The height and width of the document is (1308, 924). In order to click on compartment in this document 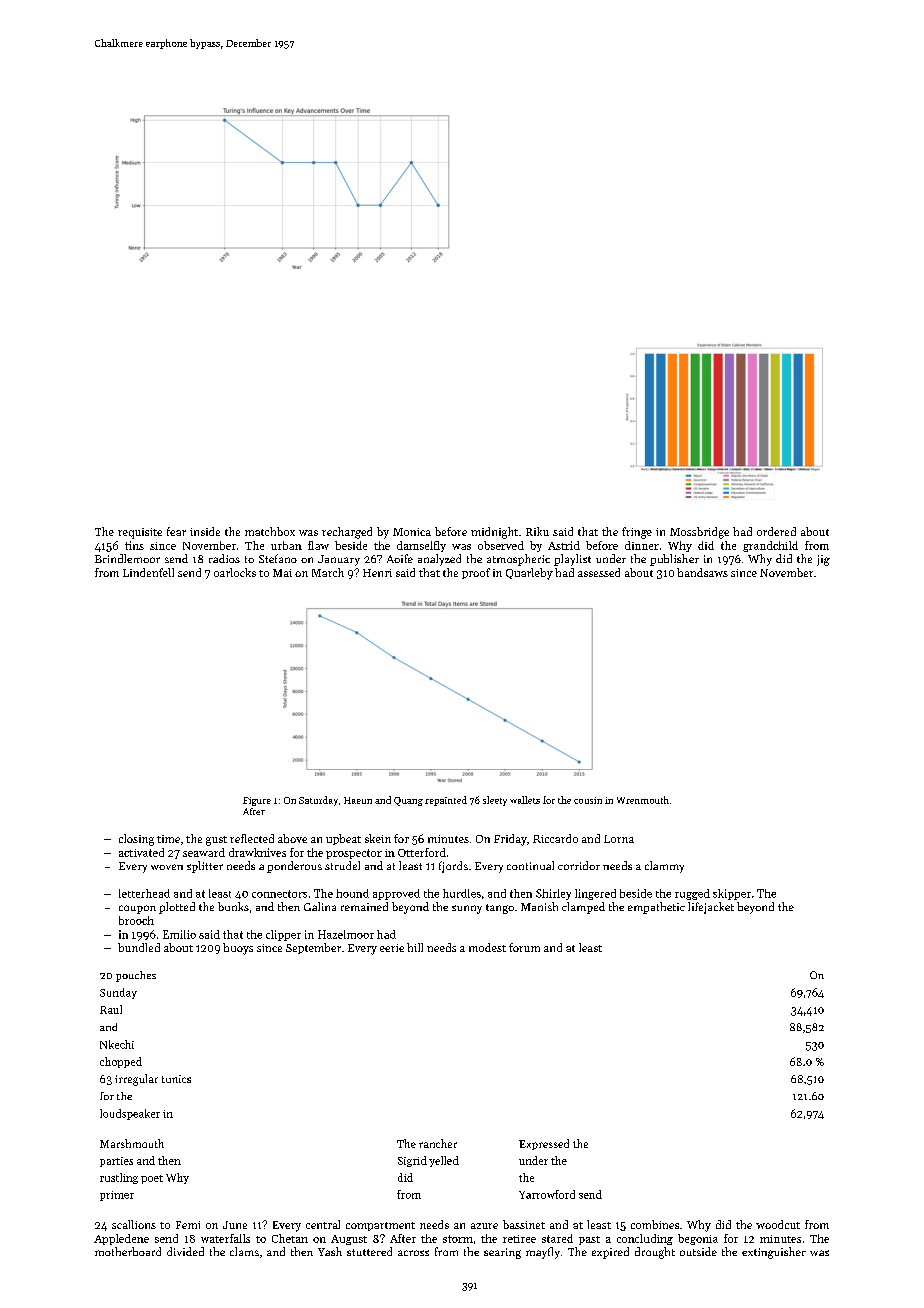, I will do `click(380, 1226)`.
